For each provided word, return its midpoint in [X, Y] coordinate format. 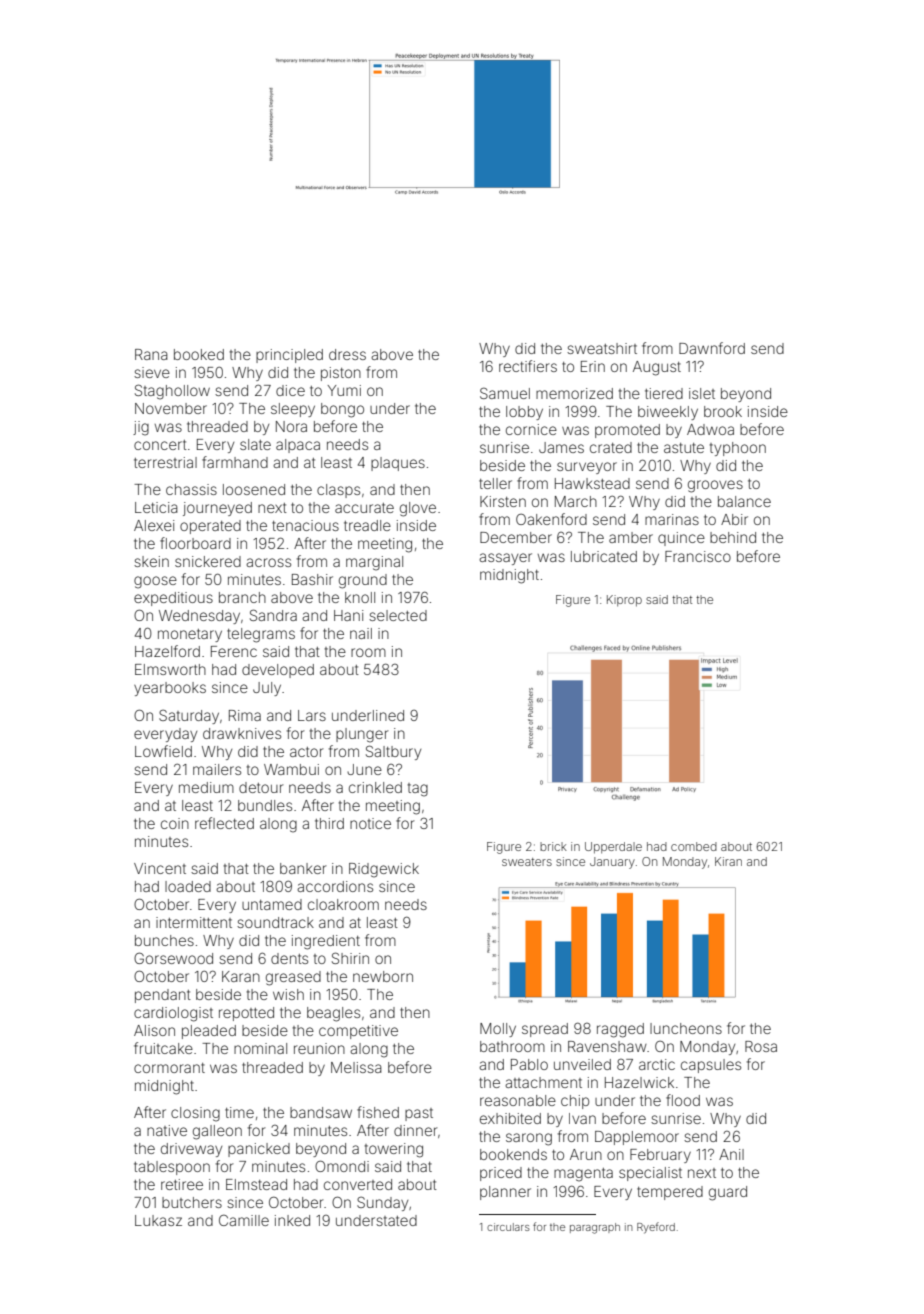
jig [141, 428]
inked [292, 1220]
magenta [583, 1175]
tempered [670, 1193]
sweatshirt [602, 348]
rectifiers [528, 366]
